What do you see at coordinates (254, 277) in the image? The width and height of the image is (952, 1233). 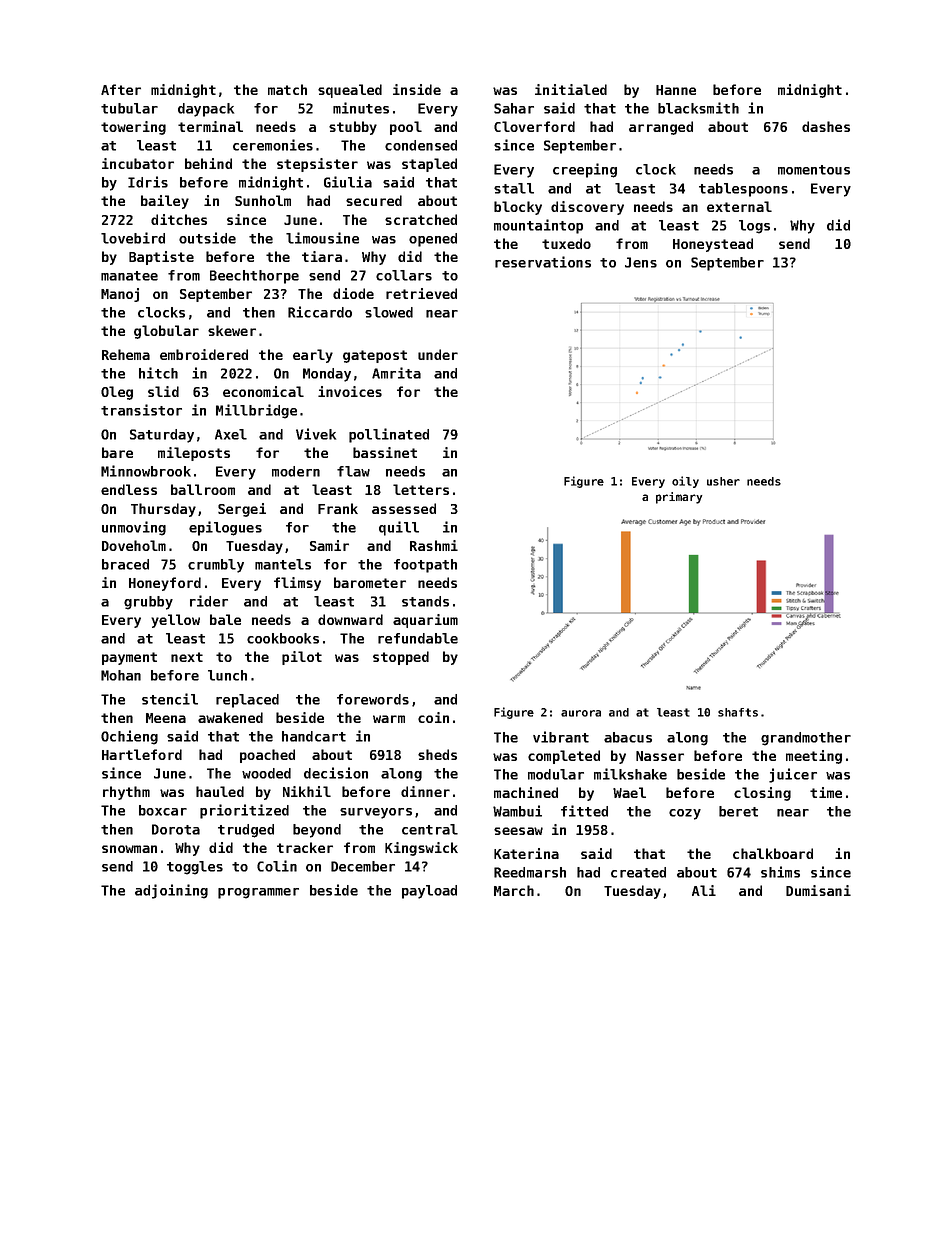 I see `Beechthorpe` at bounding box center [254, 277].
